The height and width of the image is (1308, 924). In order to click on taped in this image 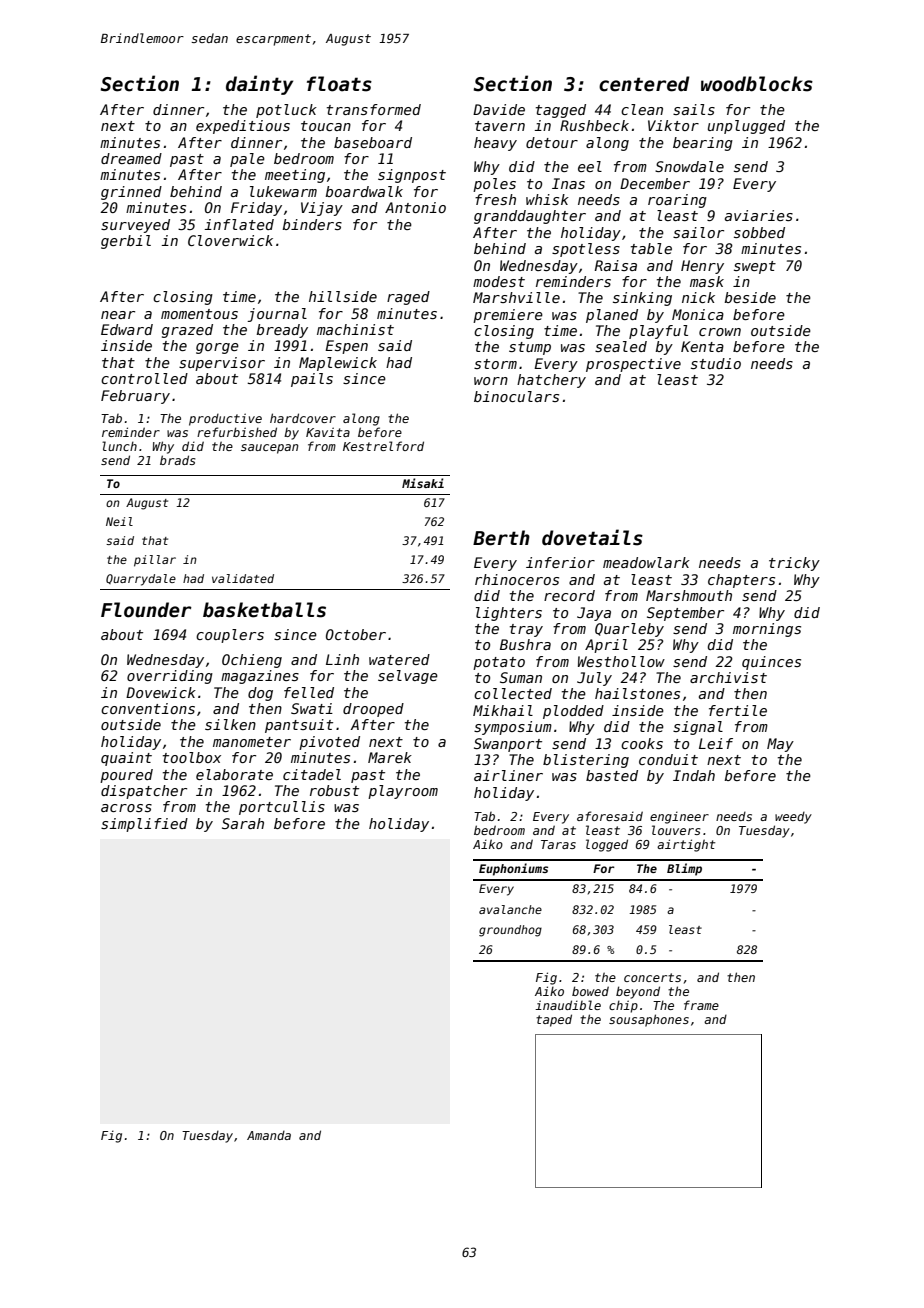, I will do `click(554, 1020)`.
